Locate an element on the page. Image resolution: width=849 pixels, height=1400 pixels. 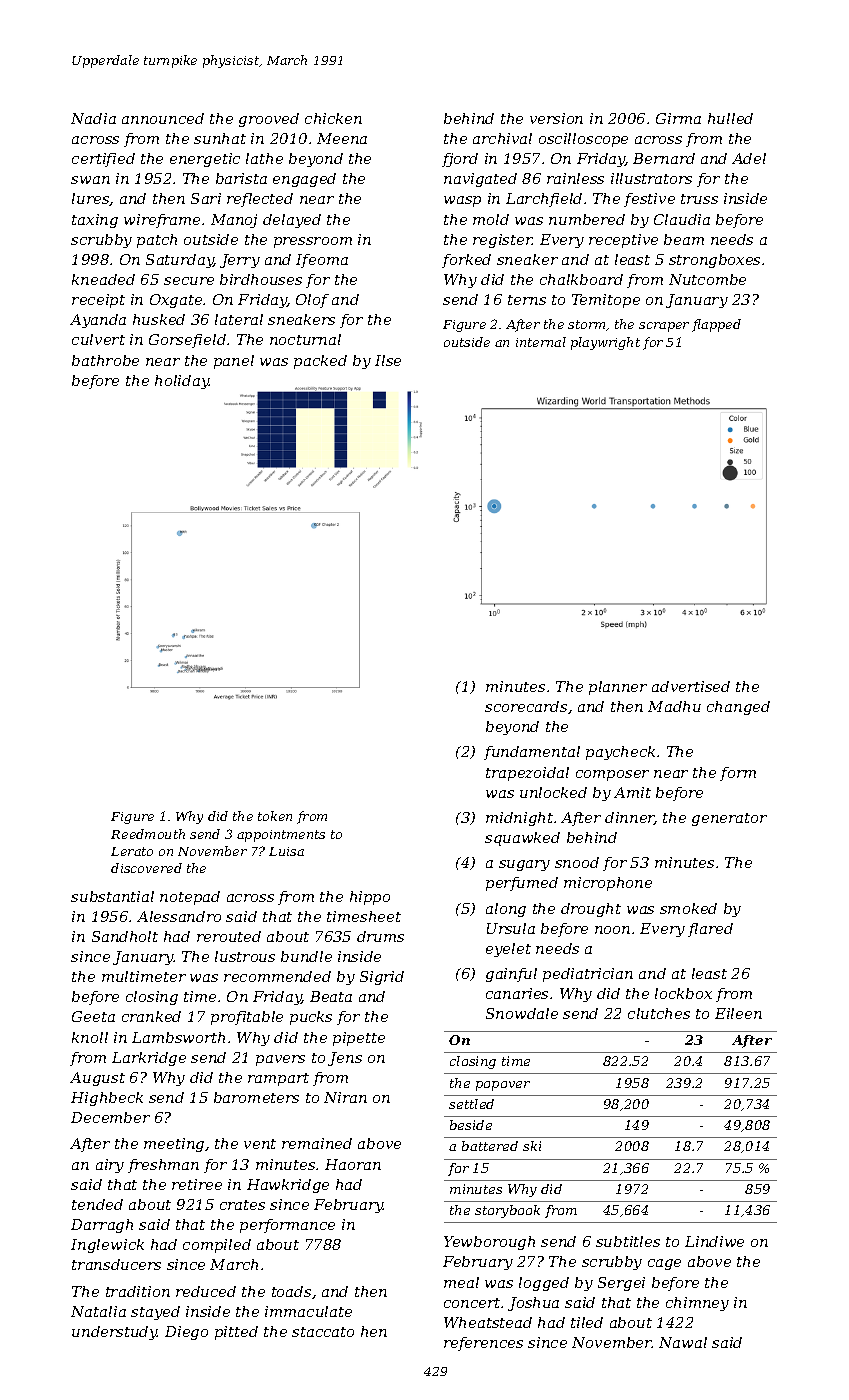
Lindiwe is located at coordinates (714, 1241).
